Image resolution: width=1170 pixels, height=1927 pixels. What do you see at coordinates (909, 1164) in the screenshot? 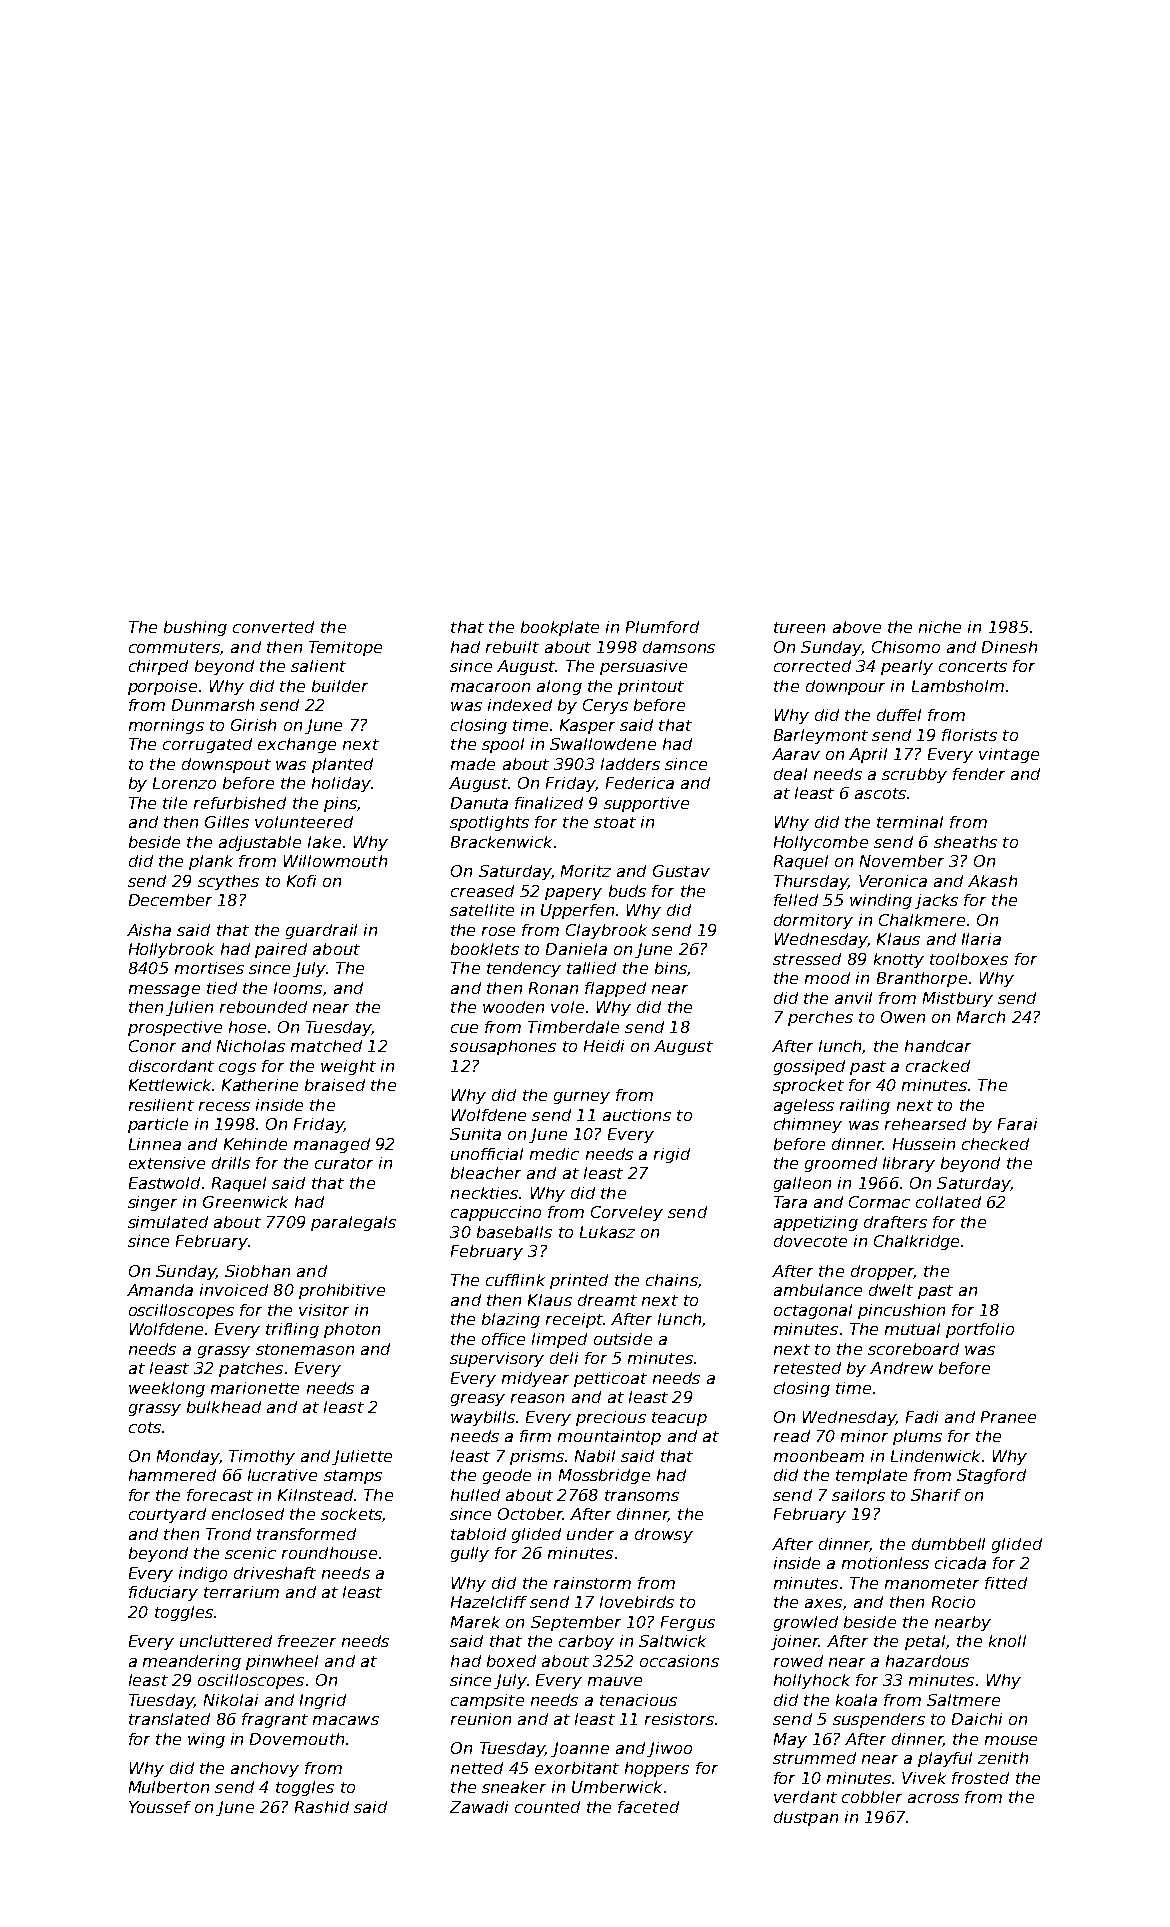
I see `library` at bounding box center [909, 1164].
